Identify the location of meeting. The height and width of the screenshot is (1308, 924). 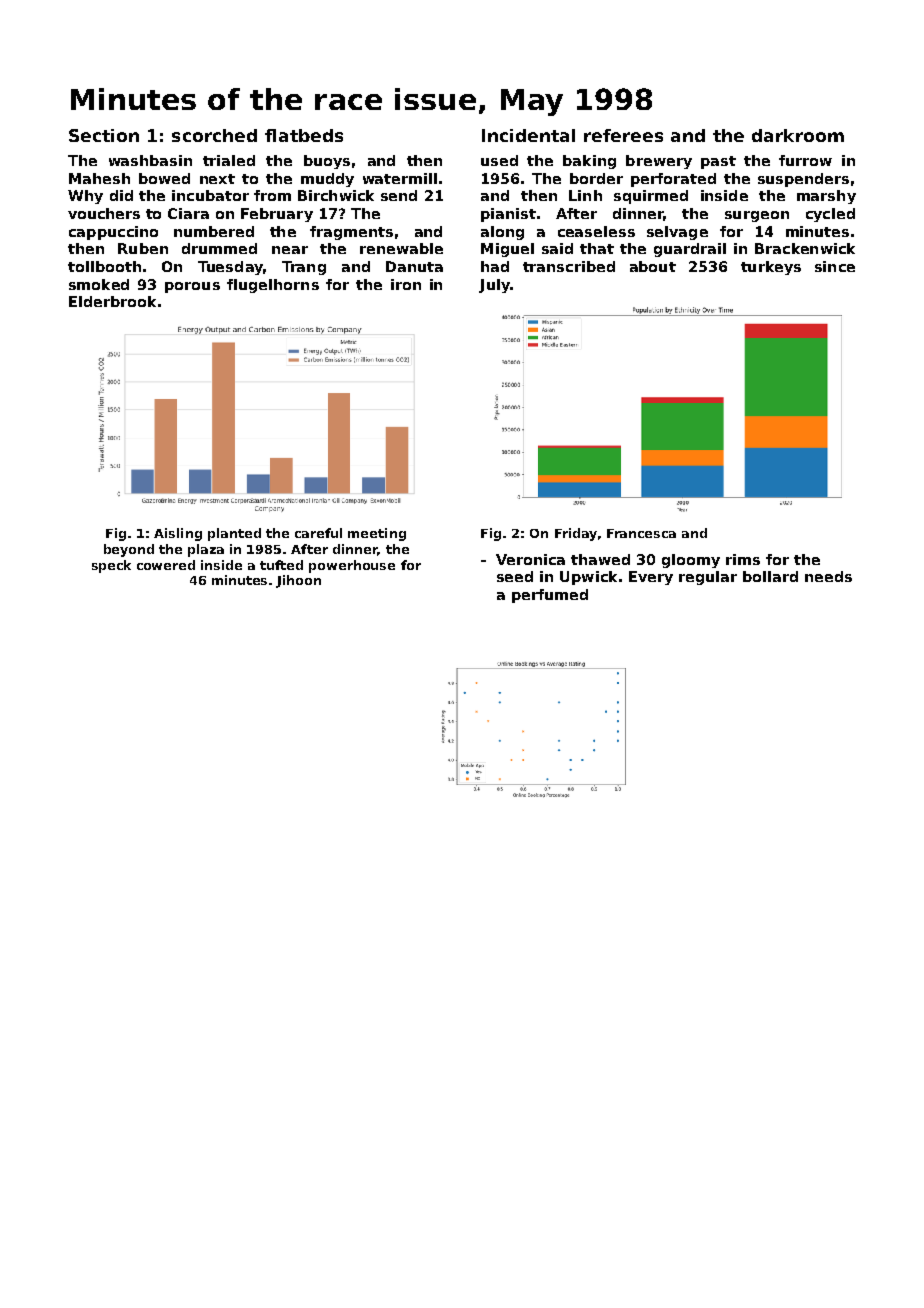
(377, 534).
